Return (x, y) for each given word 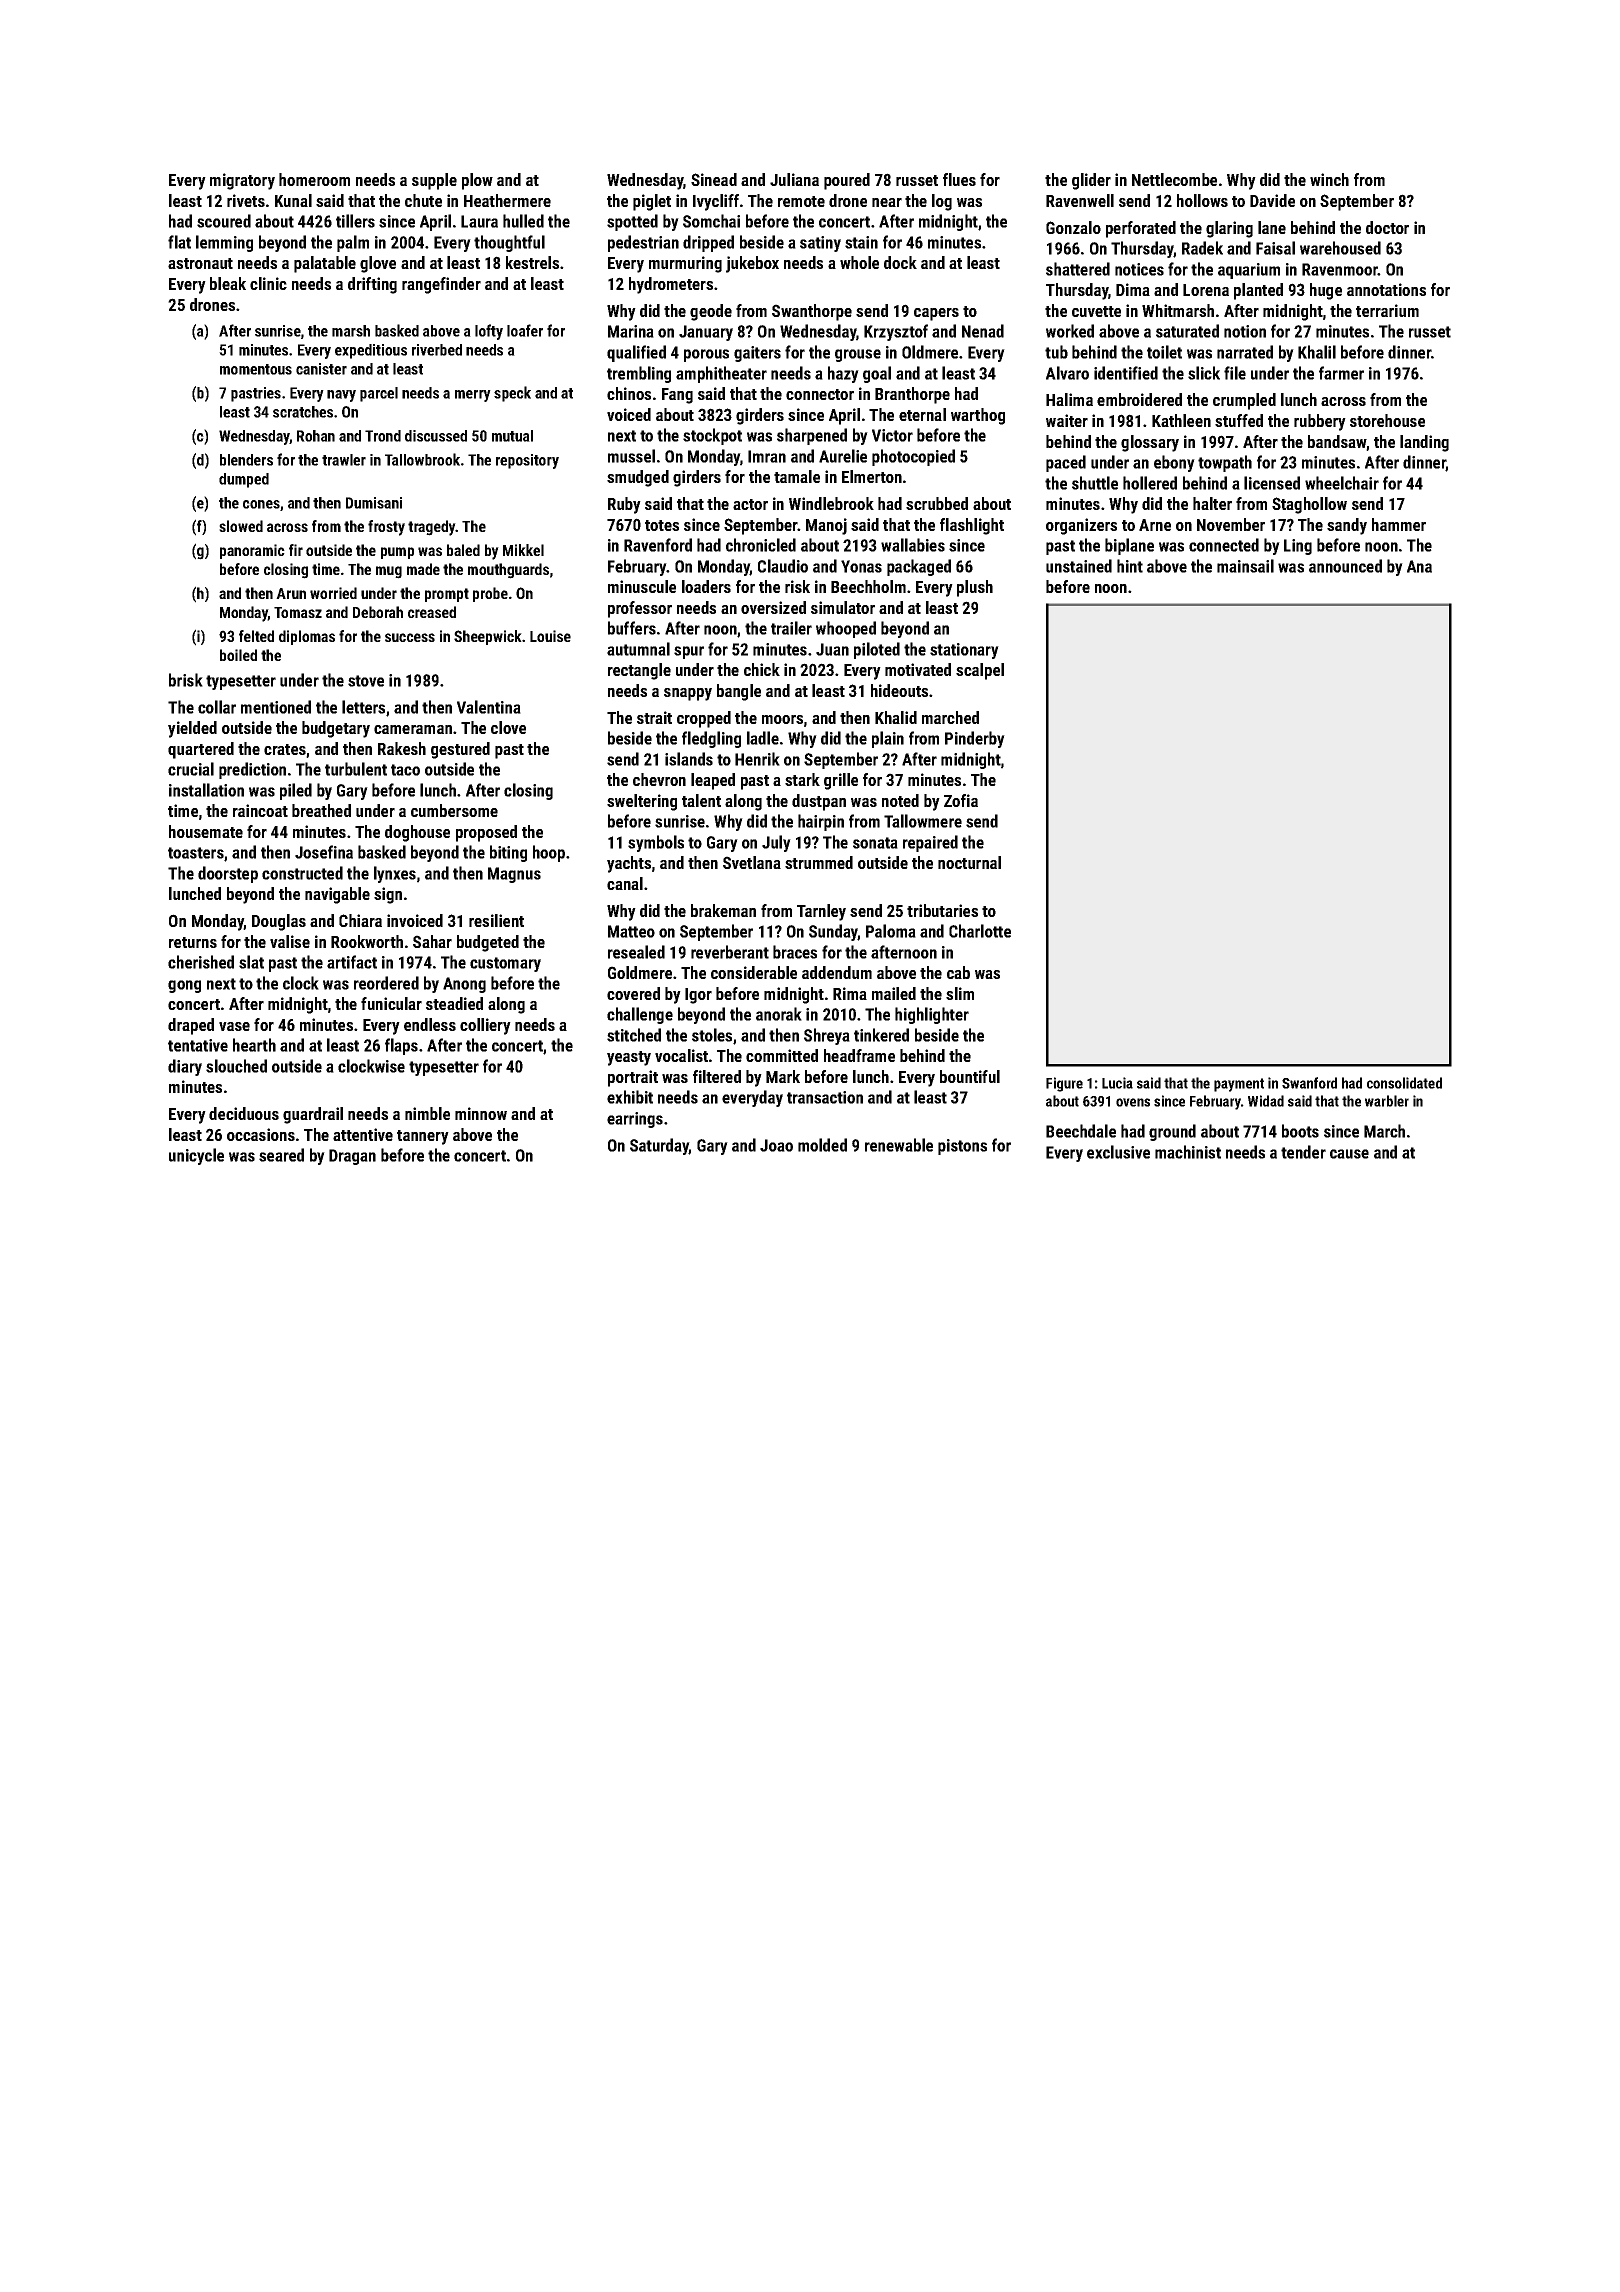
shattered (1078, 269)
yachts (629, 864)
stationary (964, 651)
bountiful (970, 1076)
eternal (922, 414)
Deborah (378, 612)
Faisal (1275, 248)
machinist (1188, 1152)
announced (1345, 566)
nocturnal (969, 862)
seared (281, 1155)
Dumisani (374, 503)
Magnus (514, 875)
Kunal (293, 200)
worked (1070, 331)
